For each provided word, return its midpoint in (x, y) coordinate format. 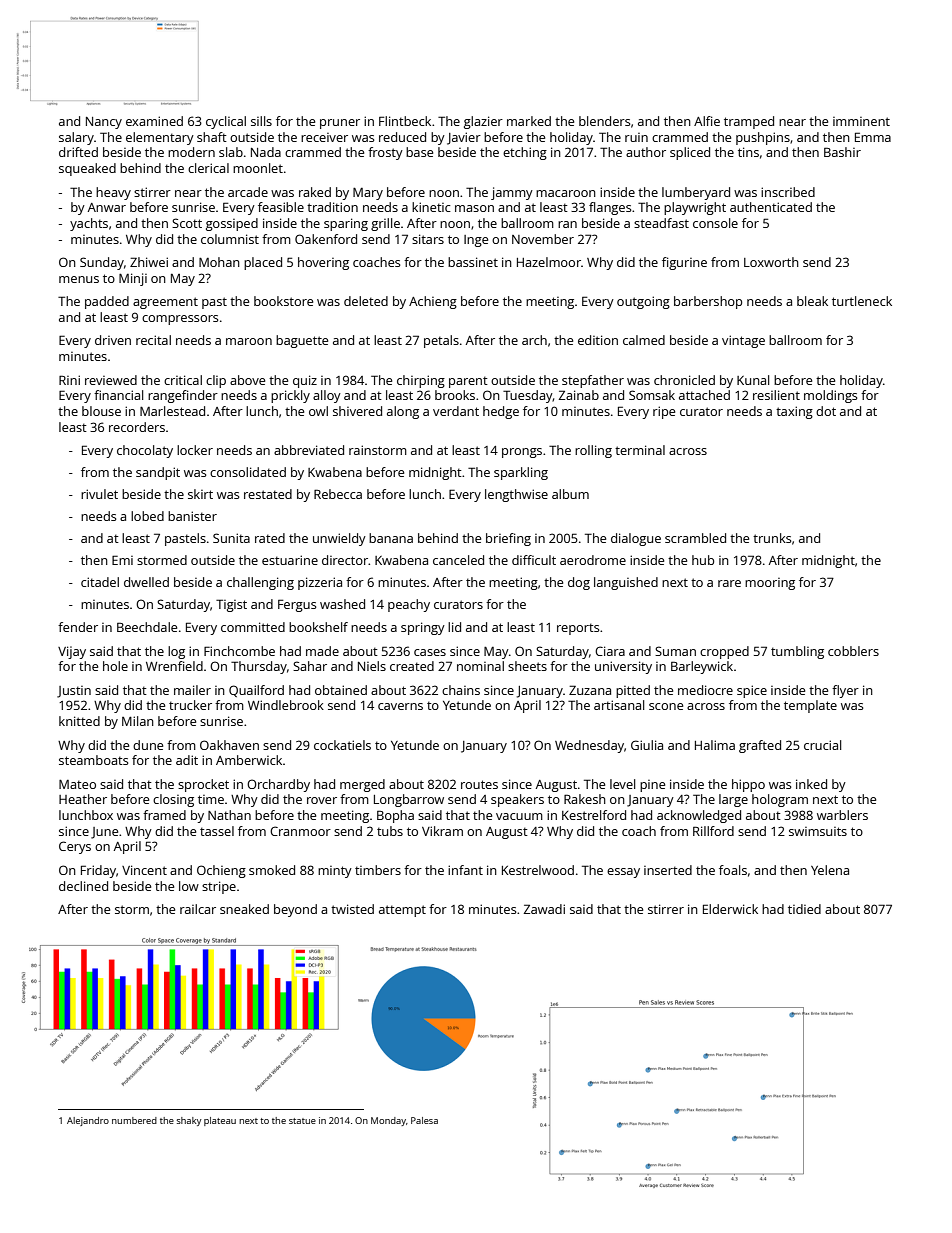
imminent (861, 121)
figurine (684, 263)
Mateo (77, 784)
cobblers (853, 651)
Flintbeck (405, 121)
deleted (366, 301)
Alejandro (88, 1121)
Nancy (104, 123)
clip (216, 381)
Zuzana (590, 690)
